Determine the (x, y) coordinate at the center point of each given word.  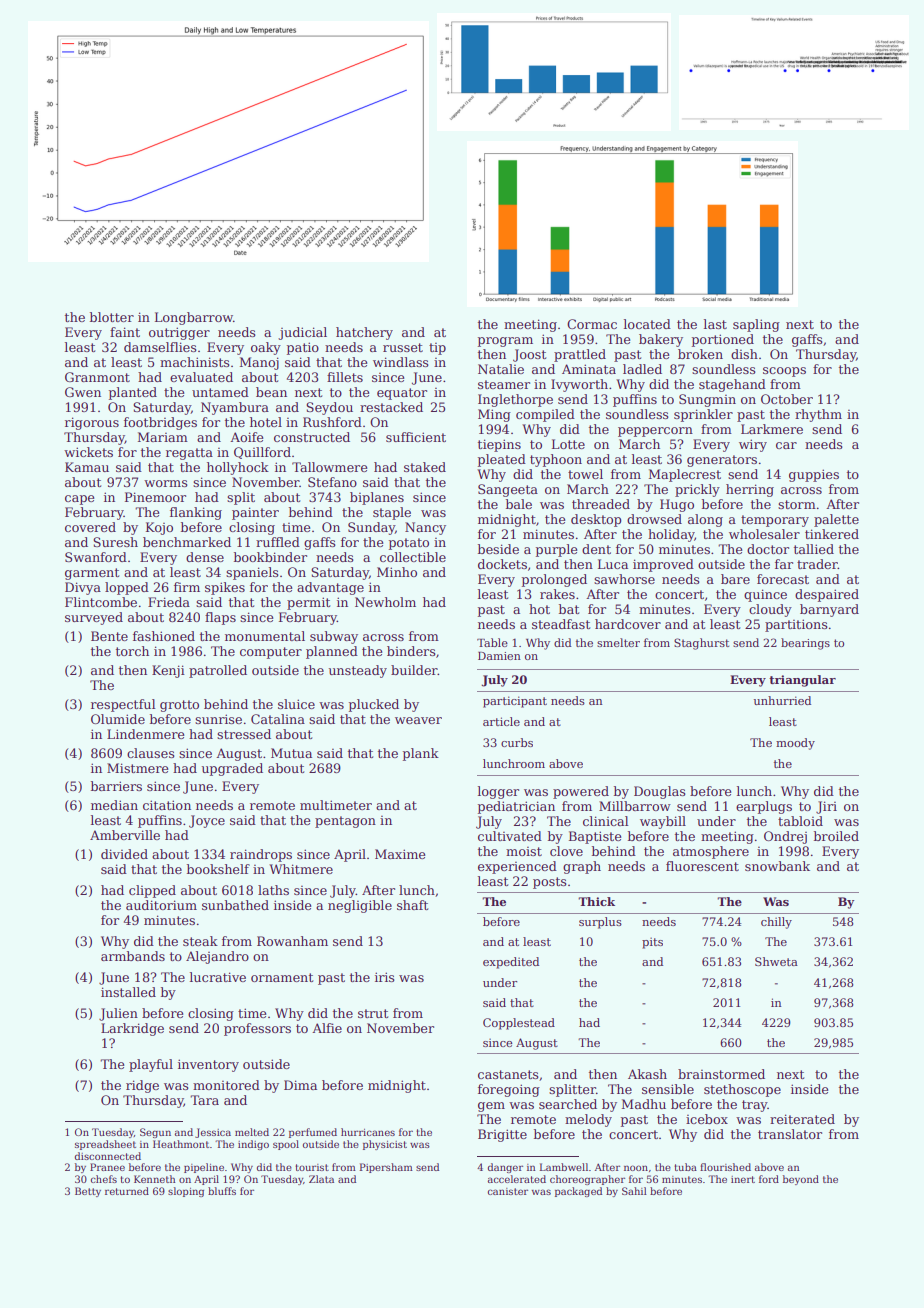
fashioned (164, 636)
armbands (133, 956)
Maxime (400, 854)
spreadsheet (105, 1145)
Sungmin (707, 400)
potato (409, 544)
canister (508, 1191)
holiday (671, 535)
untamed (220, 392)
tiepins (499, 445)
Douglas (660, 792)
